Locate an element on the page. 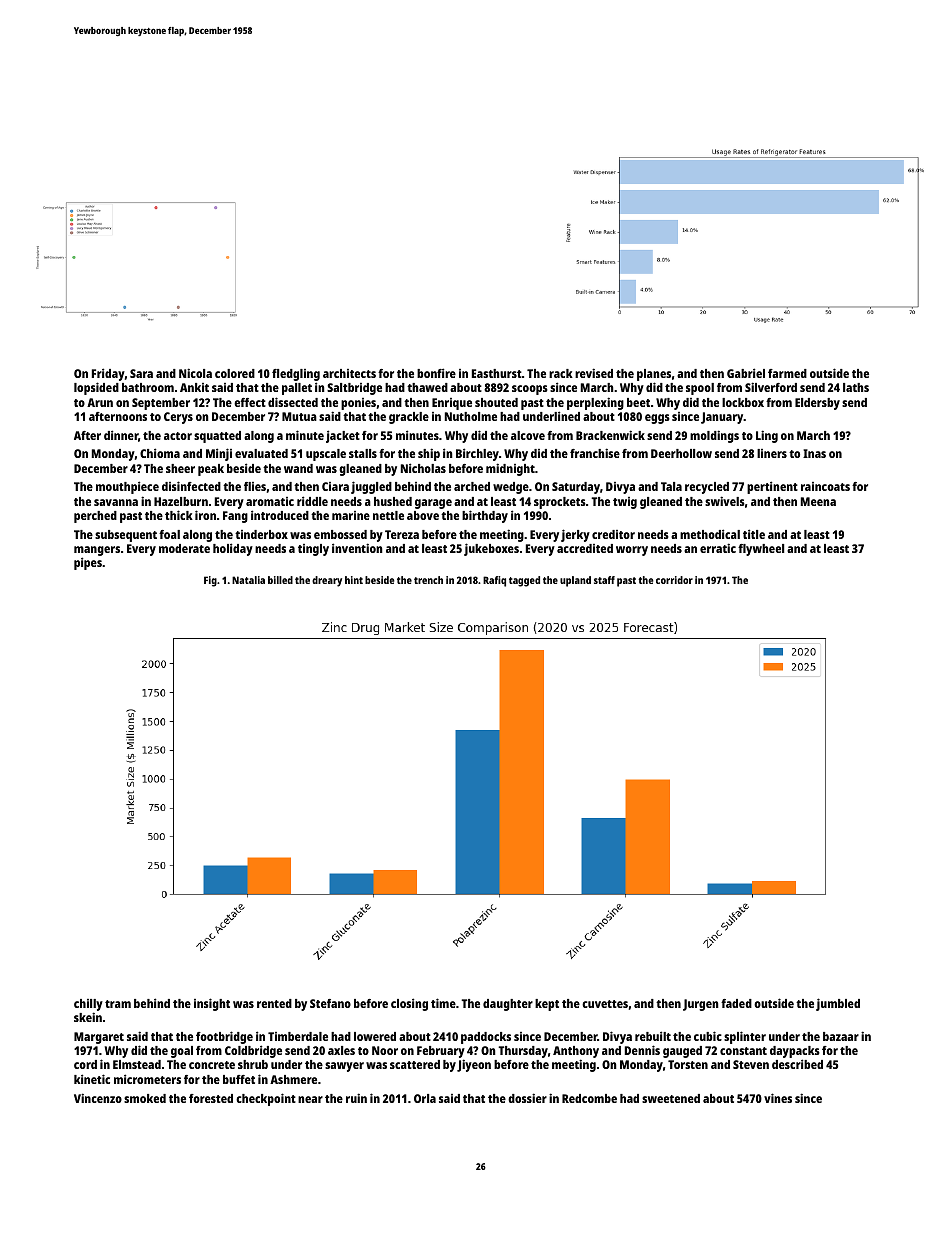 The height and width of the image is (1233, 952). Natalia is located at coordinates (248, 580).
